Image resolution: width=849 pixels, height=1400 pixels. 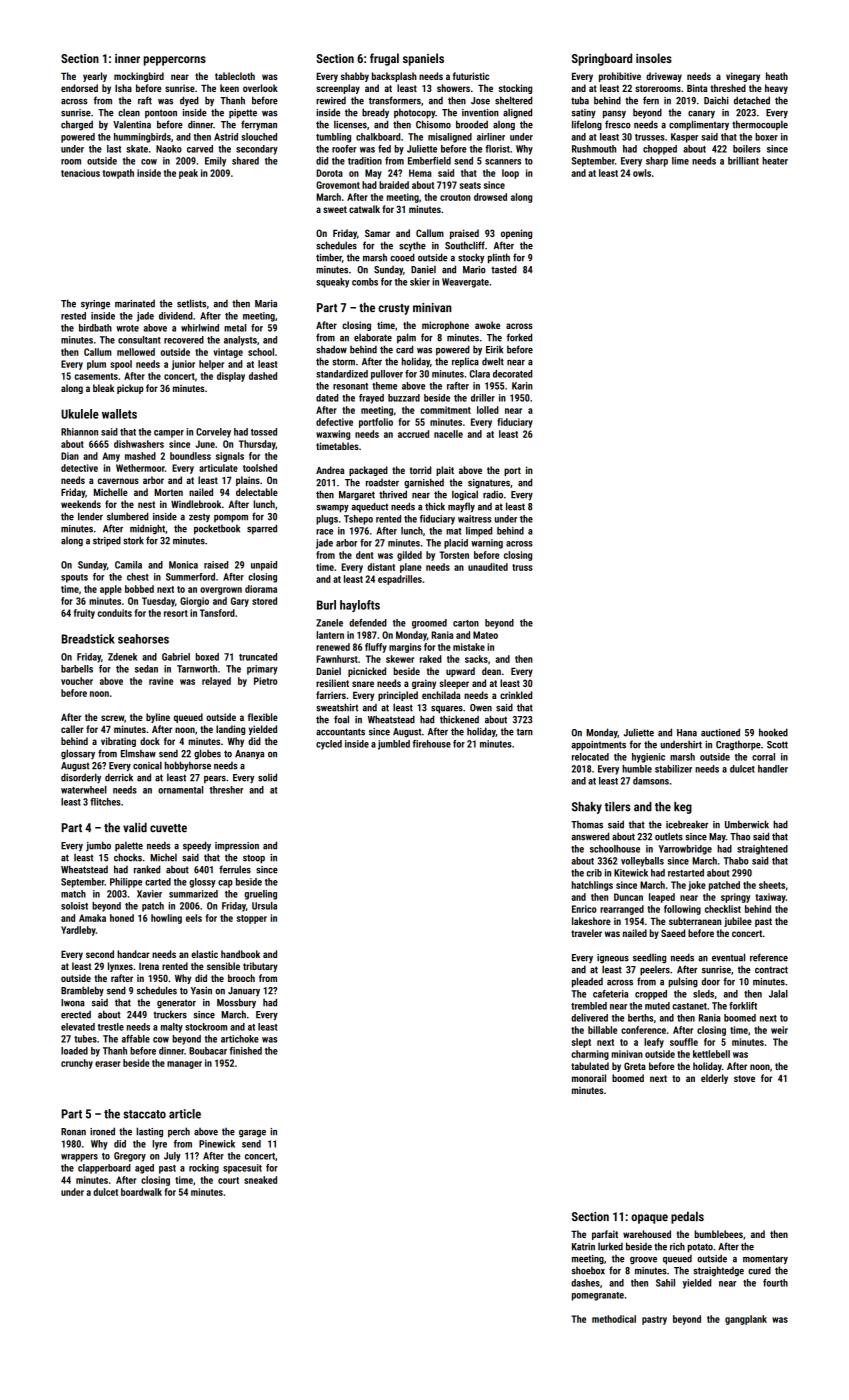 What do you see at coordinates (158, 718) in the image?
I see `byline` at bounding box center [158, 718].
